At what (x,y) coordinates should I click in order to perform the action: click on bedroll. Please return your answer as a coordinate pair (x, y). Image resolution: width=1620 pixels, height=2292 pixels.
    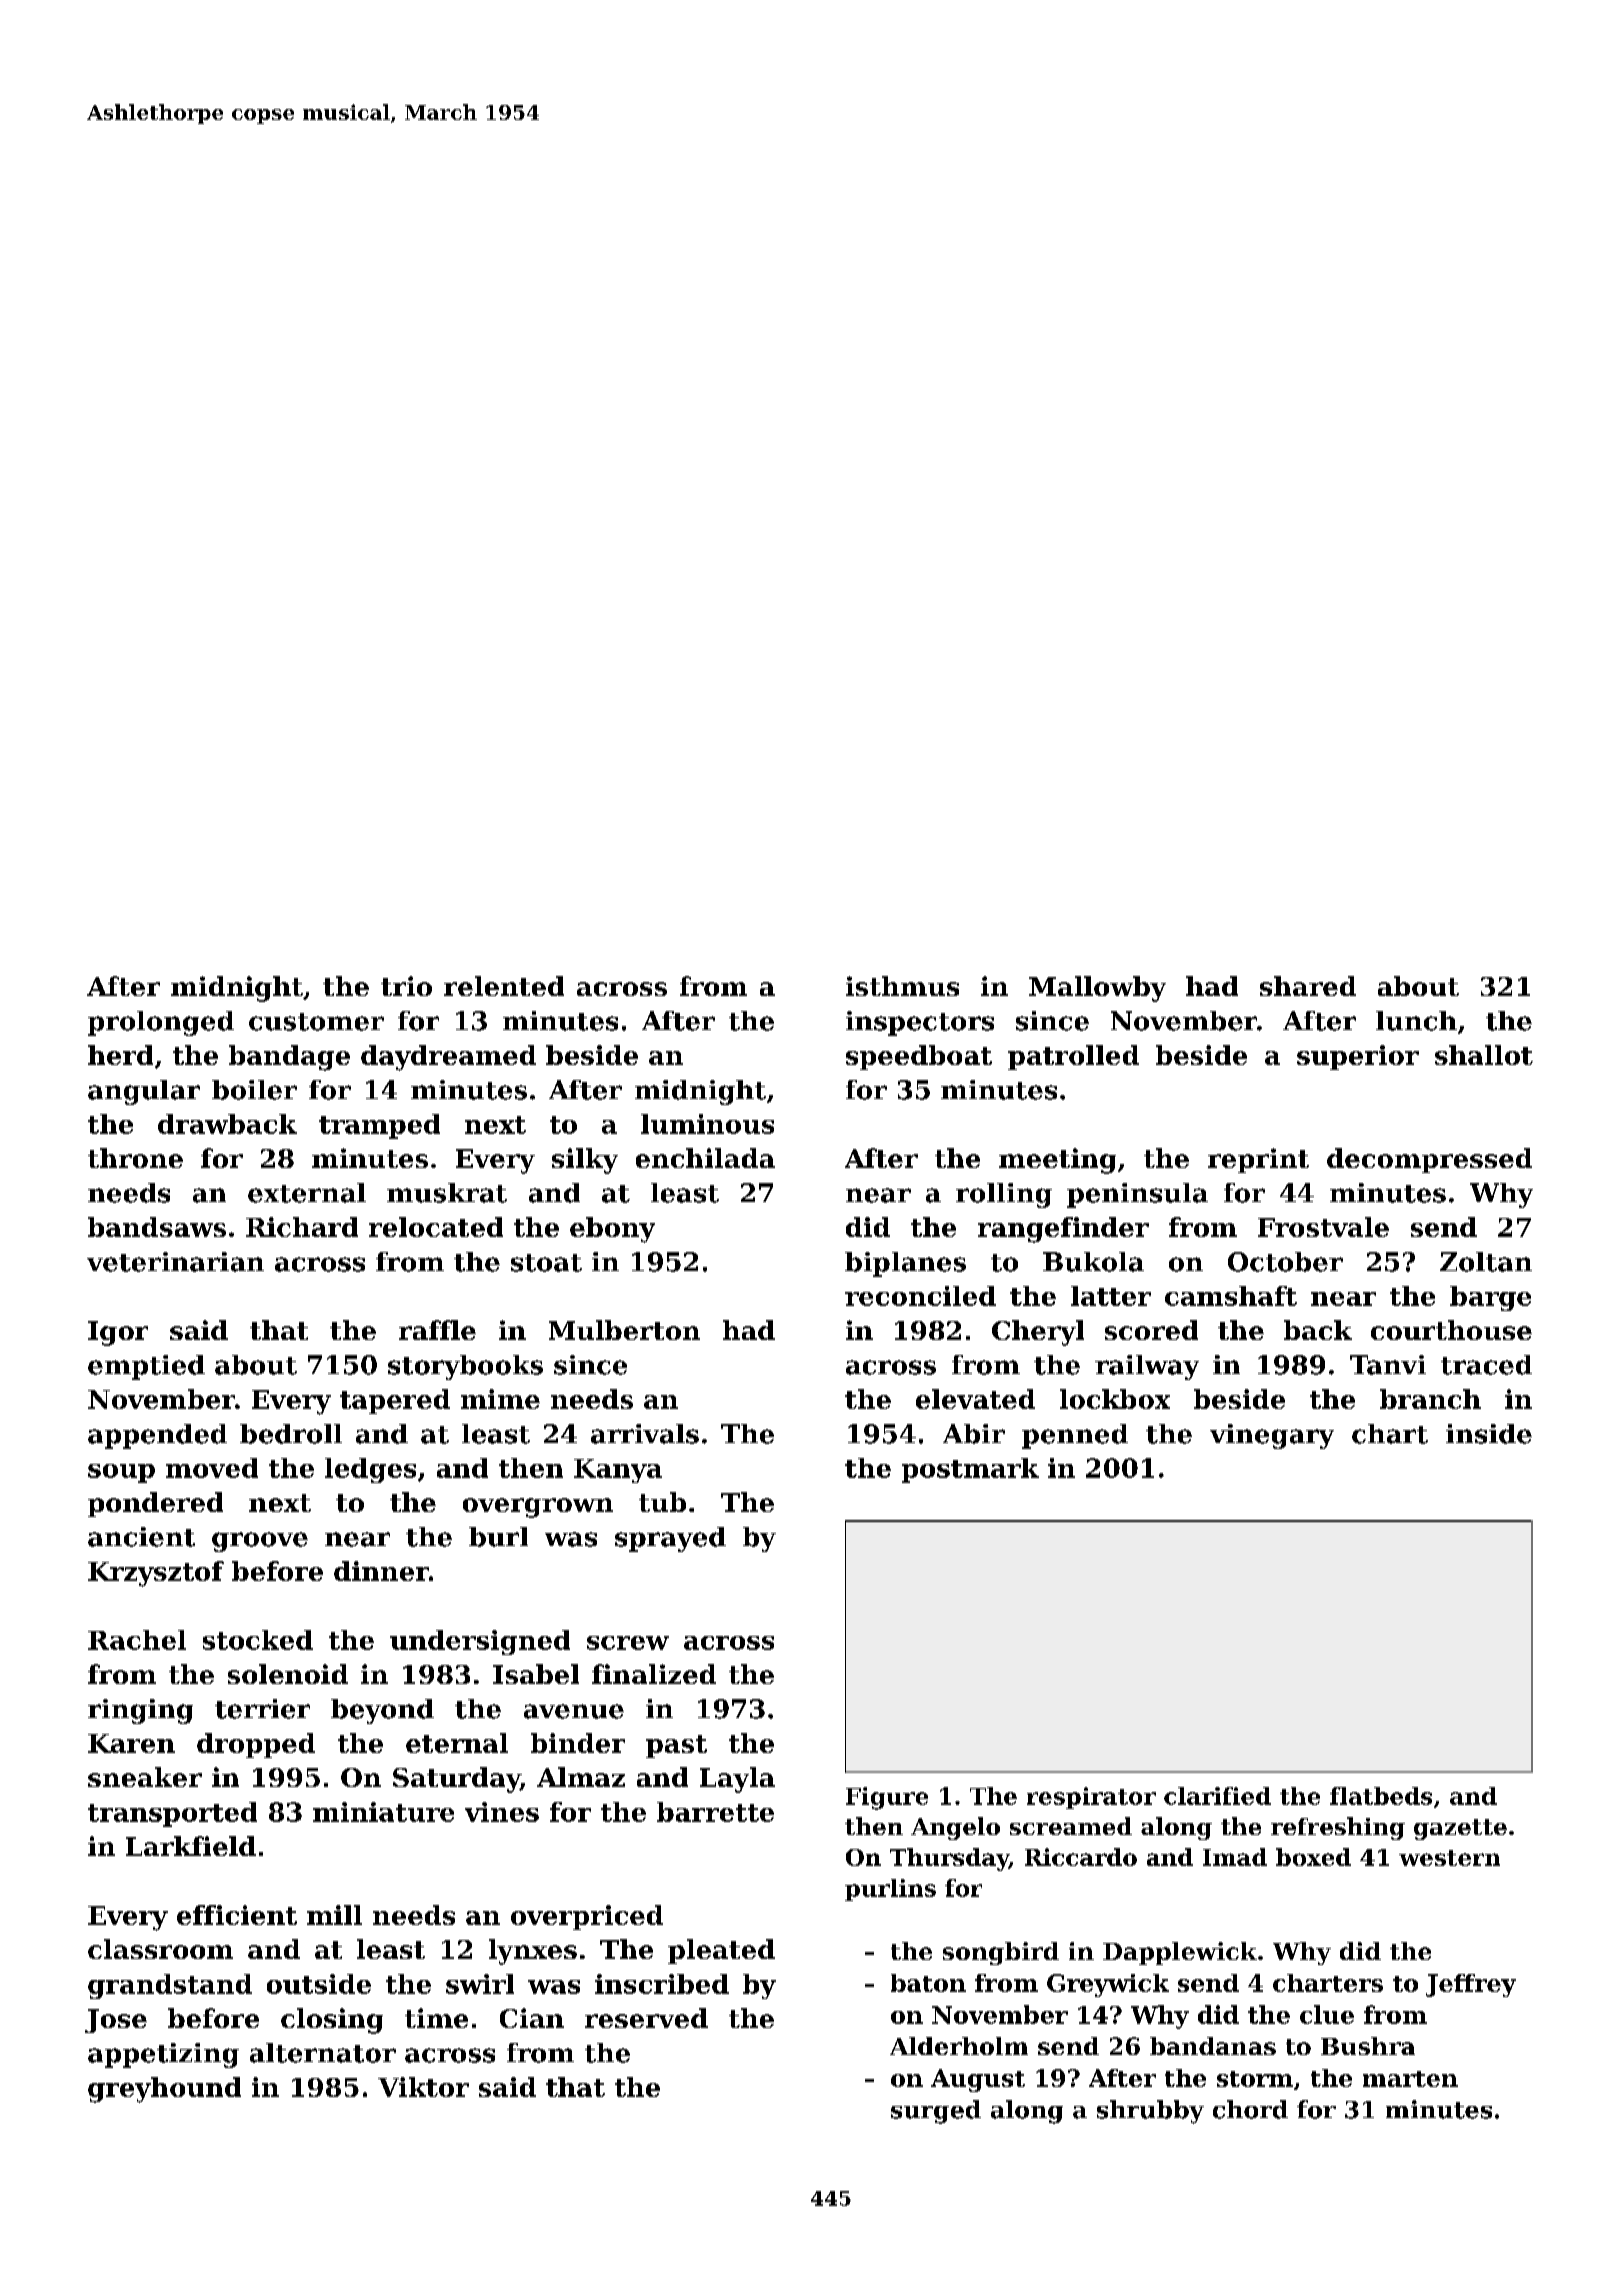
    Looking at the image, I should click on (291, 1434).
